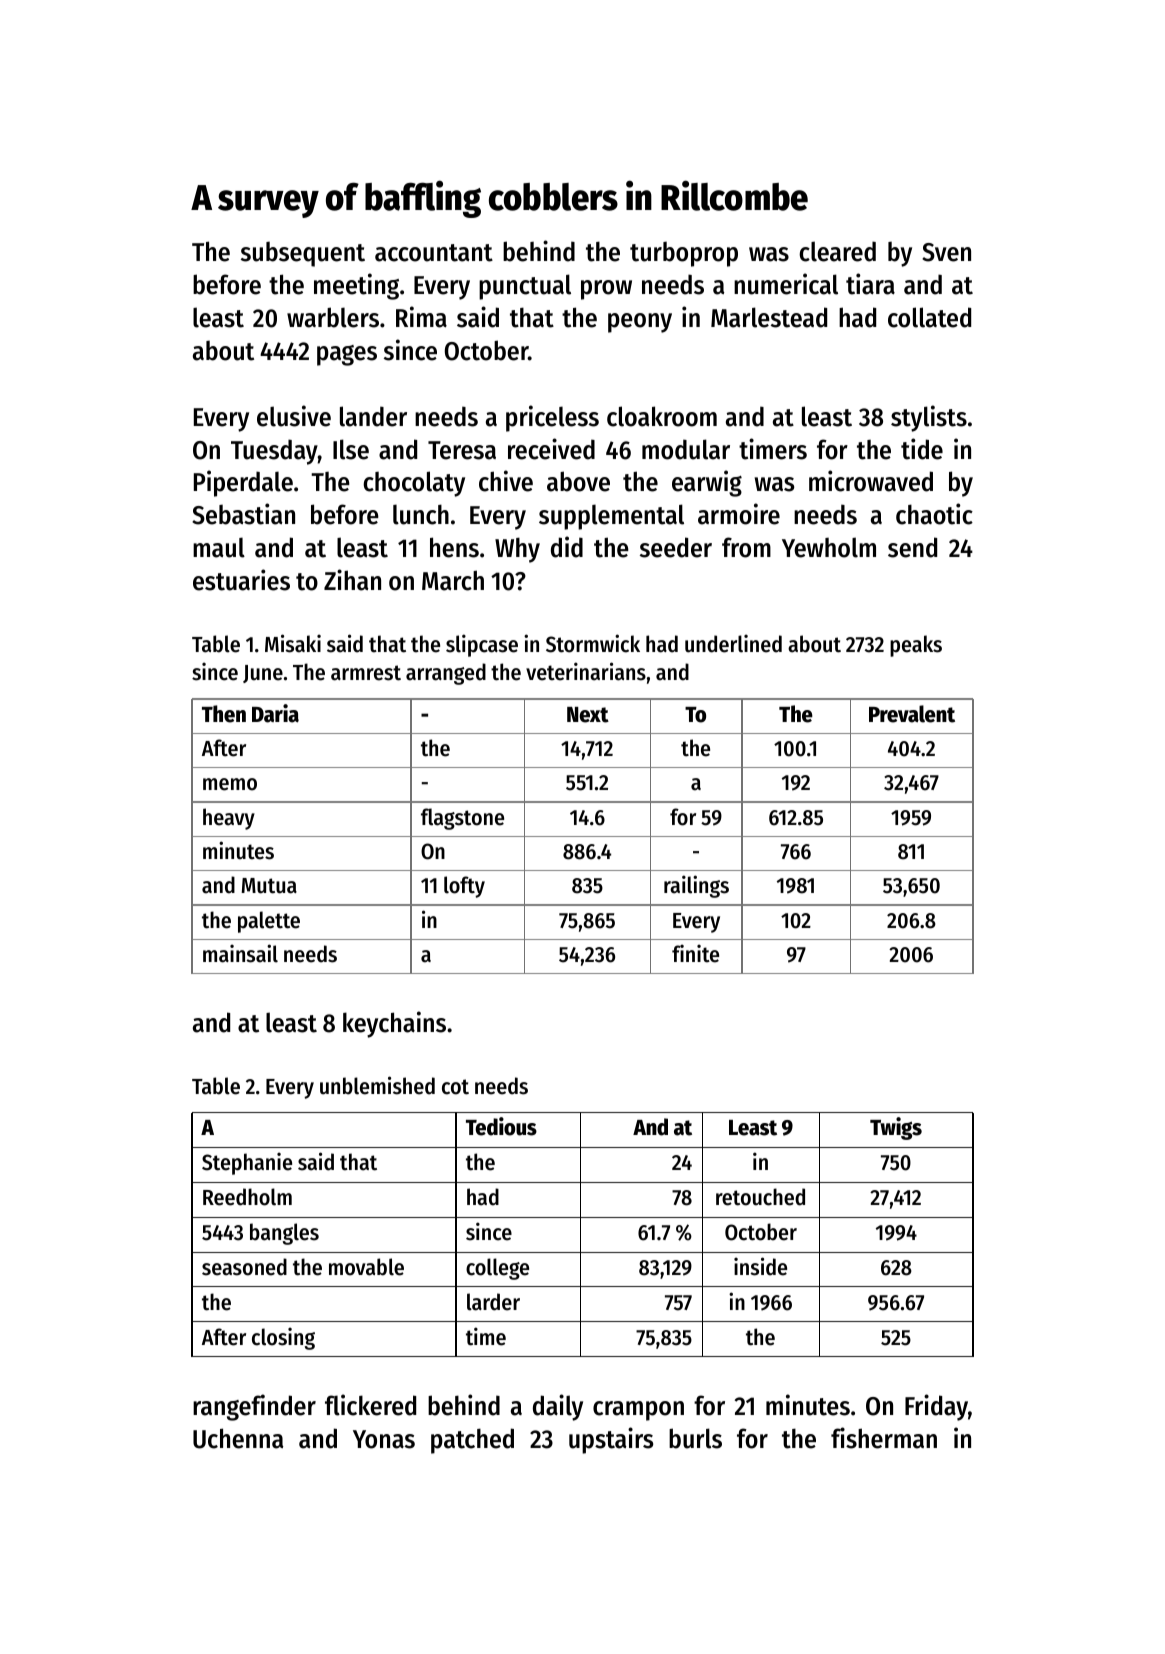 This screenshot has height=1654, width=1165. Describe the element at coordinates (240, 953) in the screenshot. I see `mainsail` at that location.
